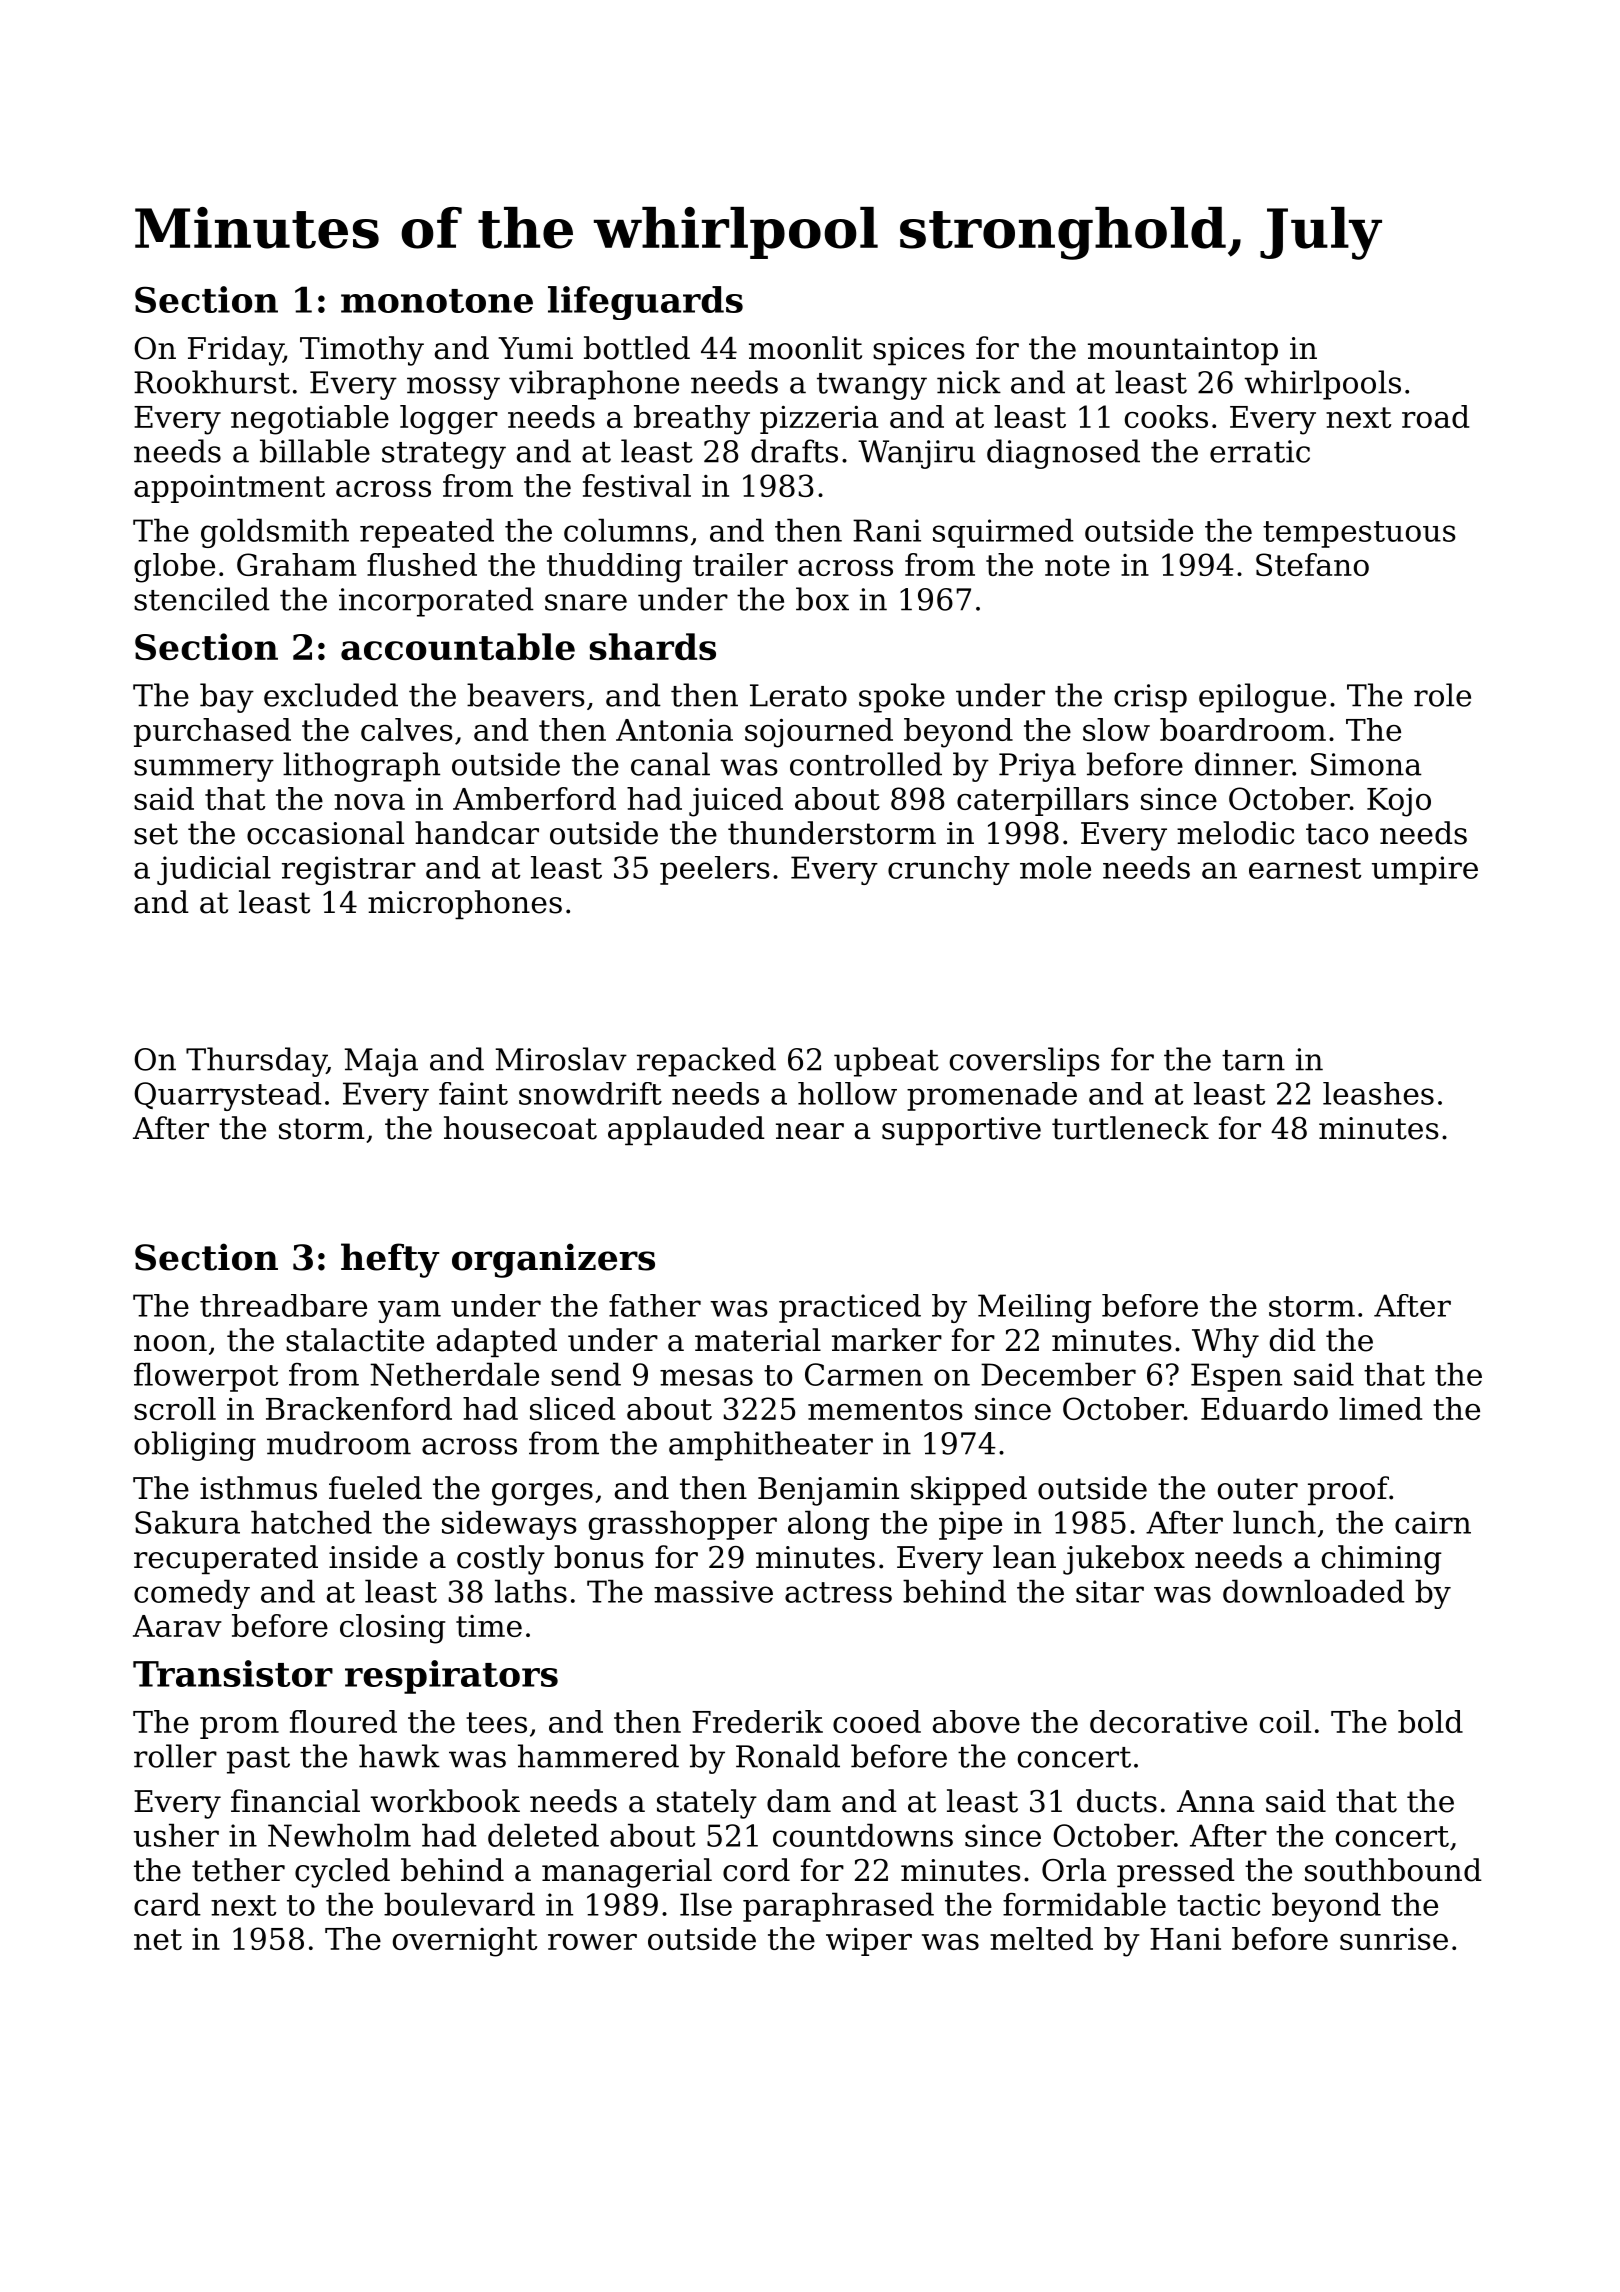 Image resolution: width=1620 pixels, height=2292 pixels. What do you see at coordinates (1359, 534) in the document?
I see `tempestuous` at bounding box center [1359, 534].
